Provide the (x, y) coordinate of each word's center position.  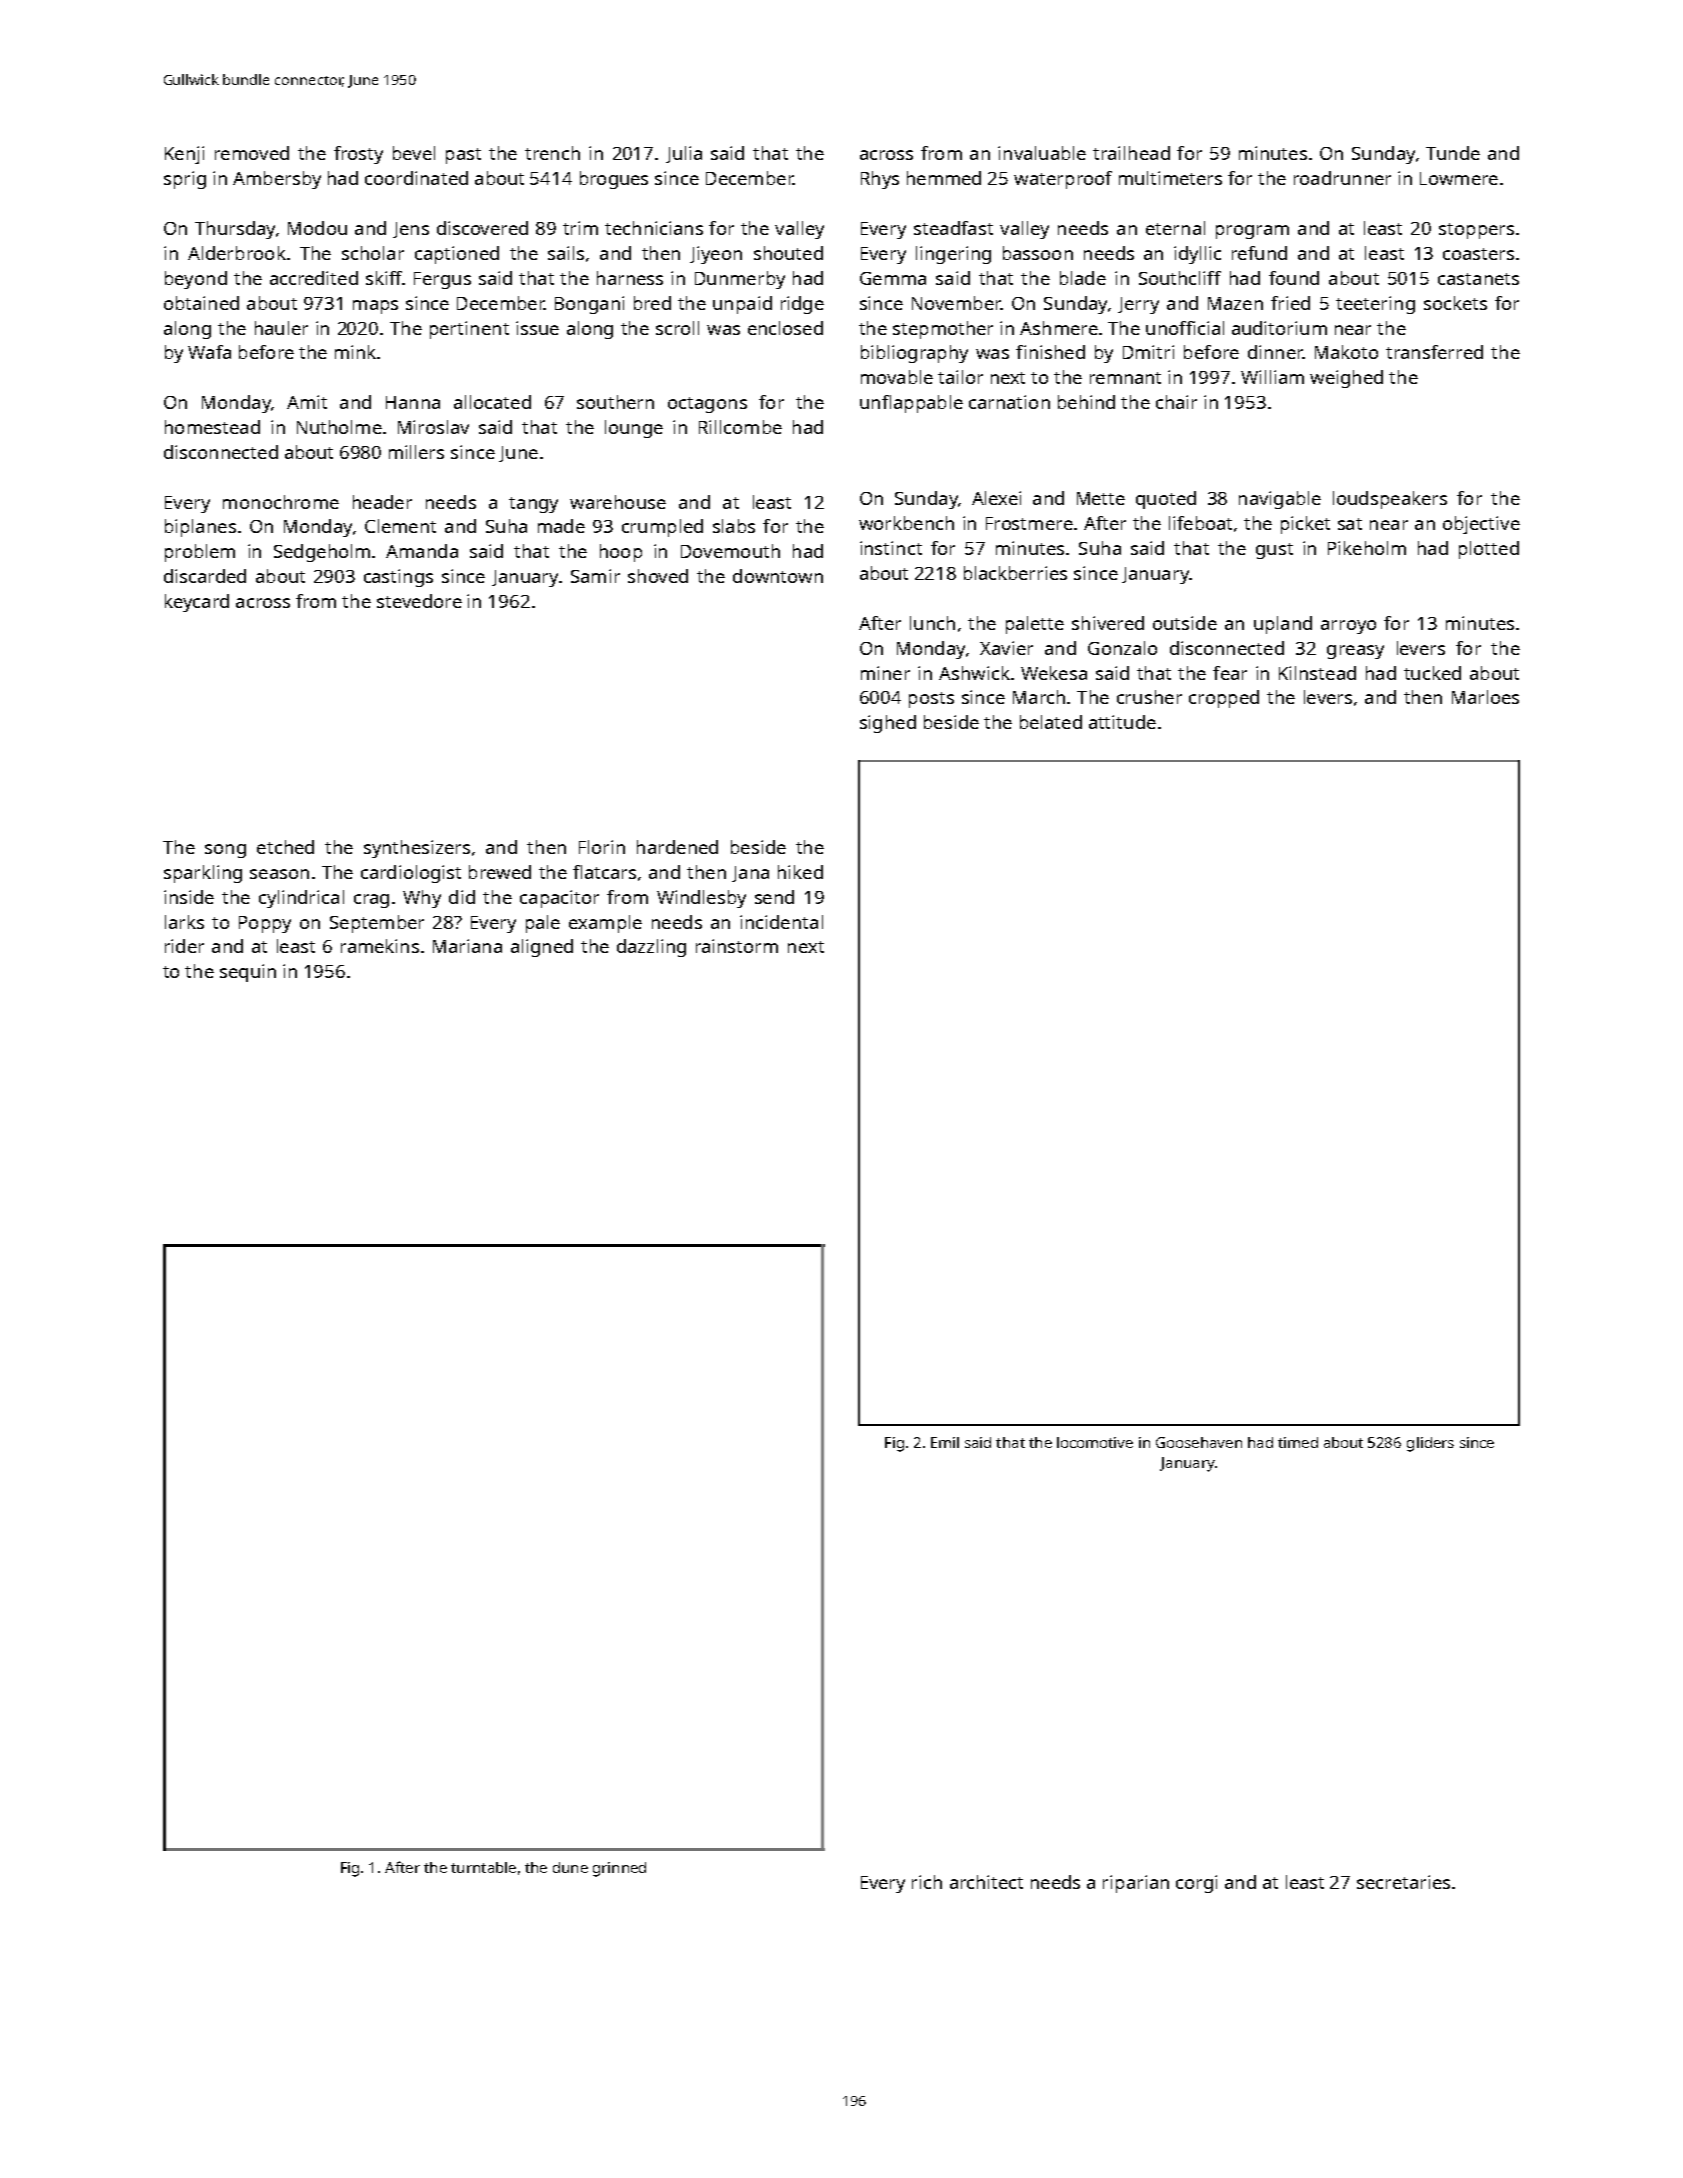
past (463, 156)
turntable (483, 1867)
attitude (1122, 722)
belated (1051, 722)
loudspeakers (1390, 500)
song (225, 851)
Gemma (893, 278)
